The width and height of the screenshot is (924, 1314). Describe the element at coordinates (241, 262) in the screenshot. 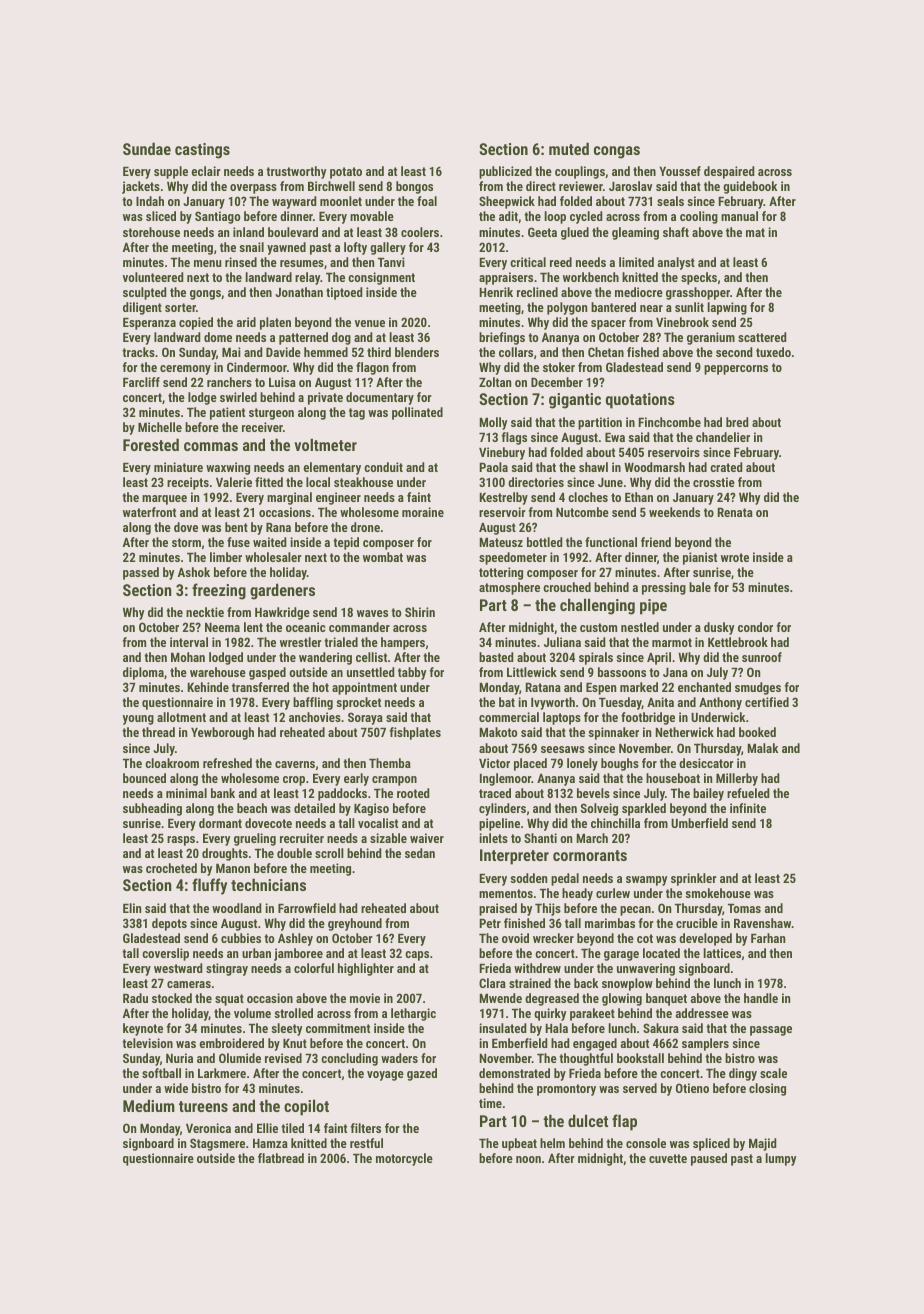

I see `rinsed` at that location.
